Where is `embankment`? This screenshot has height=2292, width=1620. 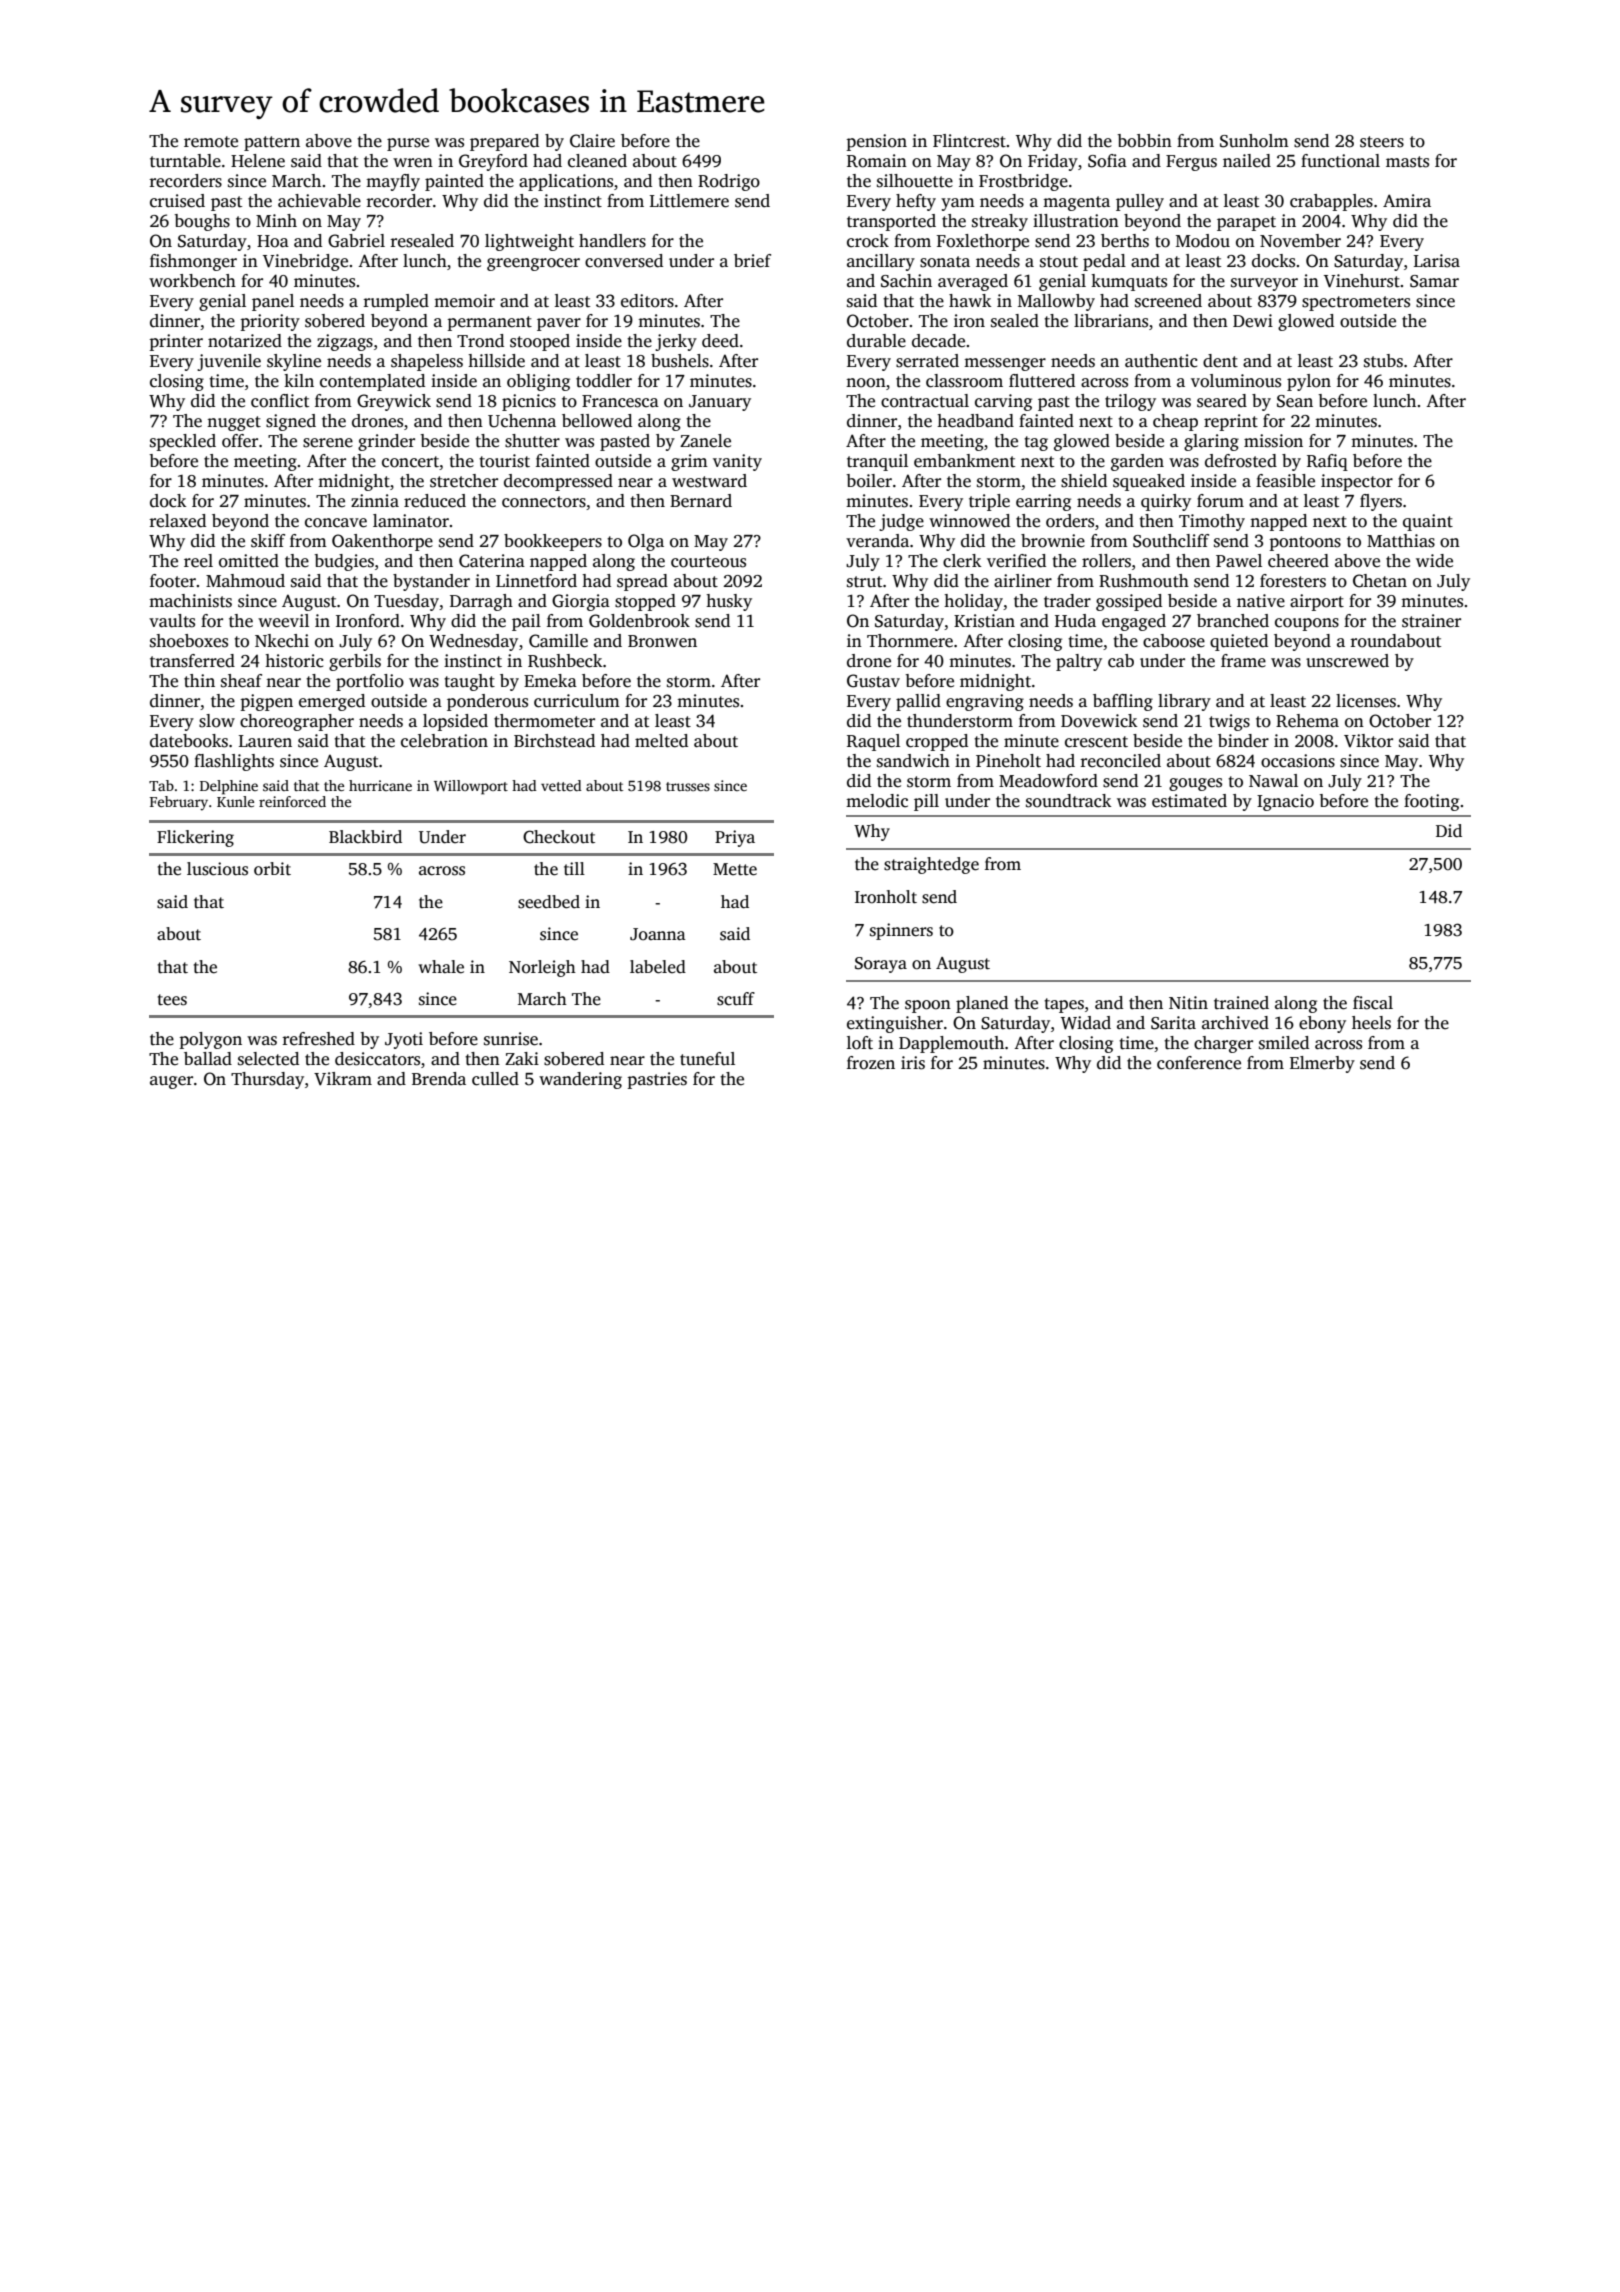
embankment is located at coordinates (964, 461).
